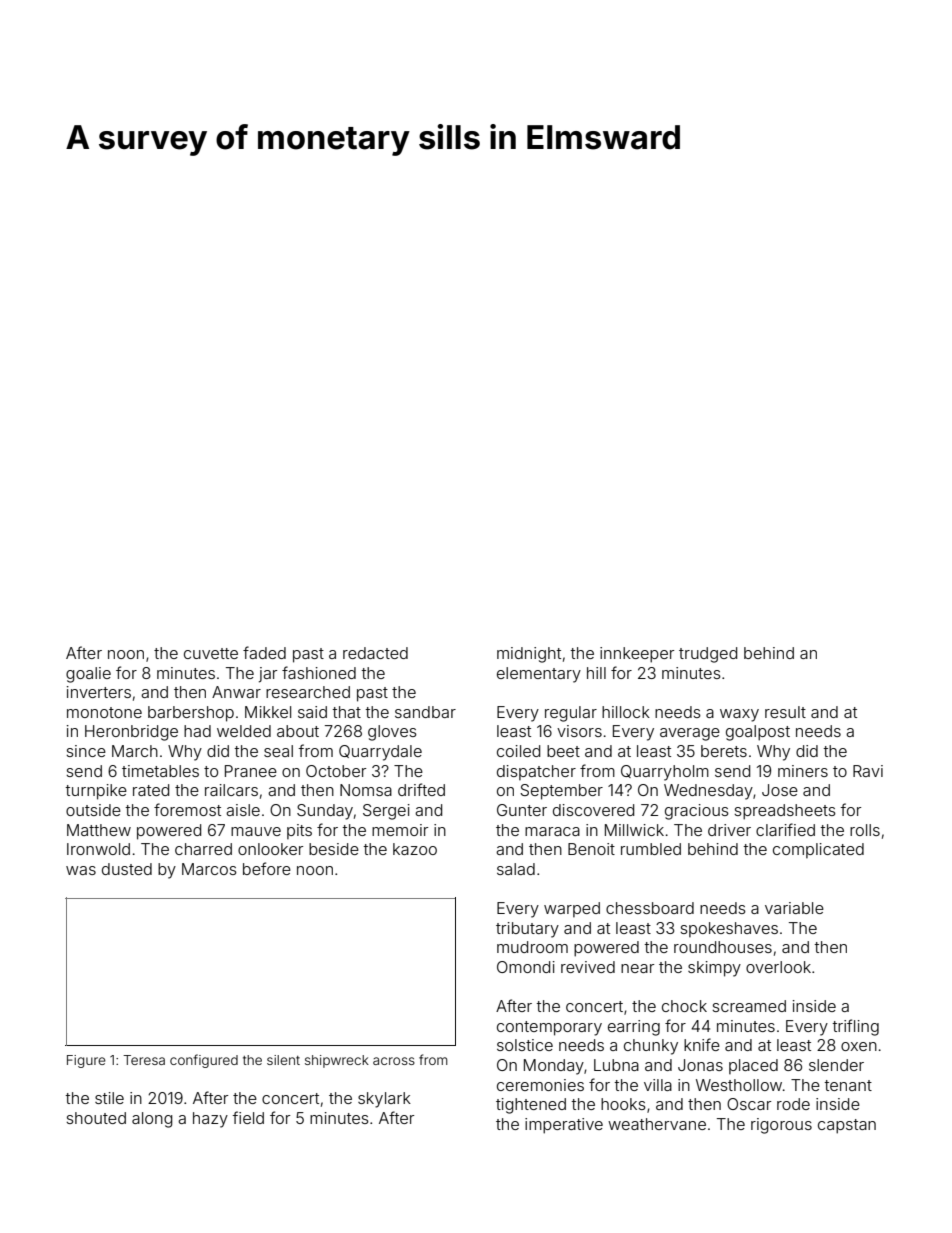  I want to click on before, so click(267, 868).
